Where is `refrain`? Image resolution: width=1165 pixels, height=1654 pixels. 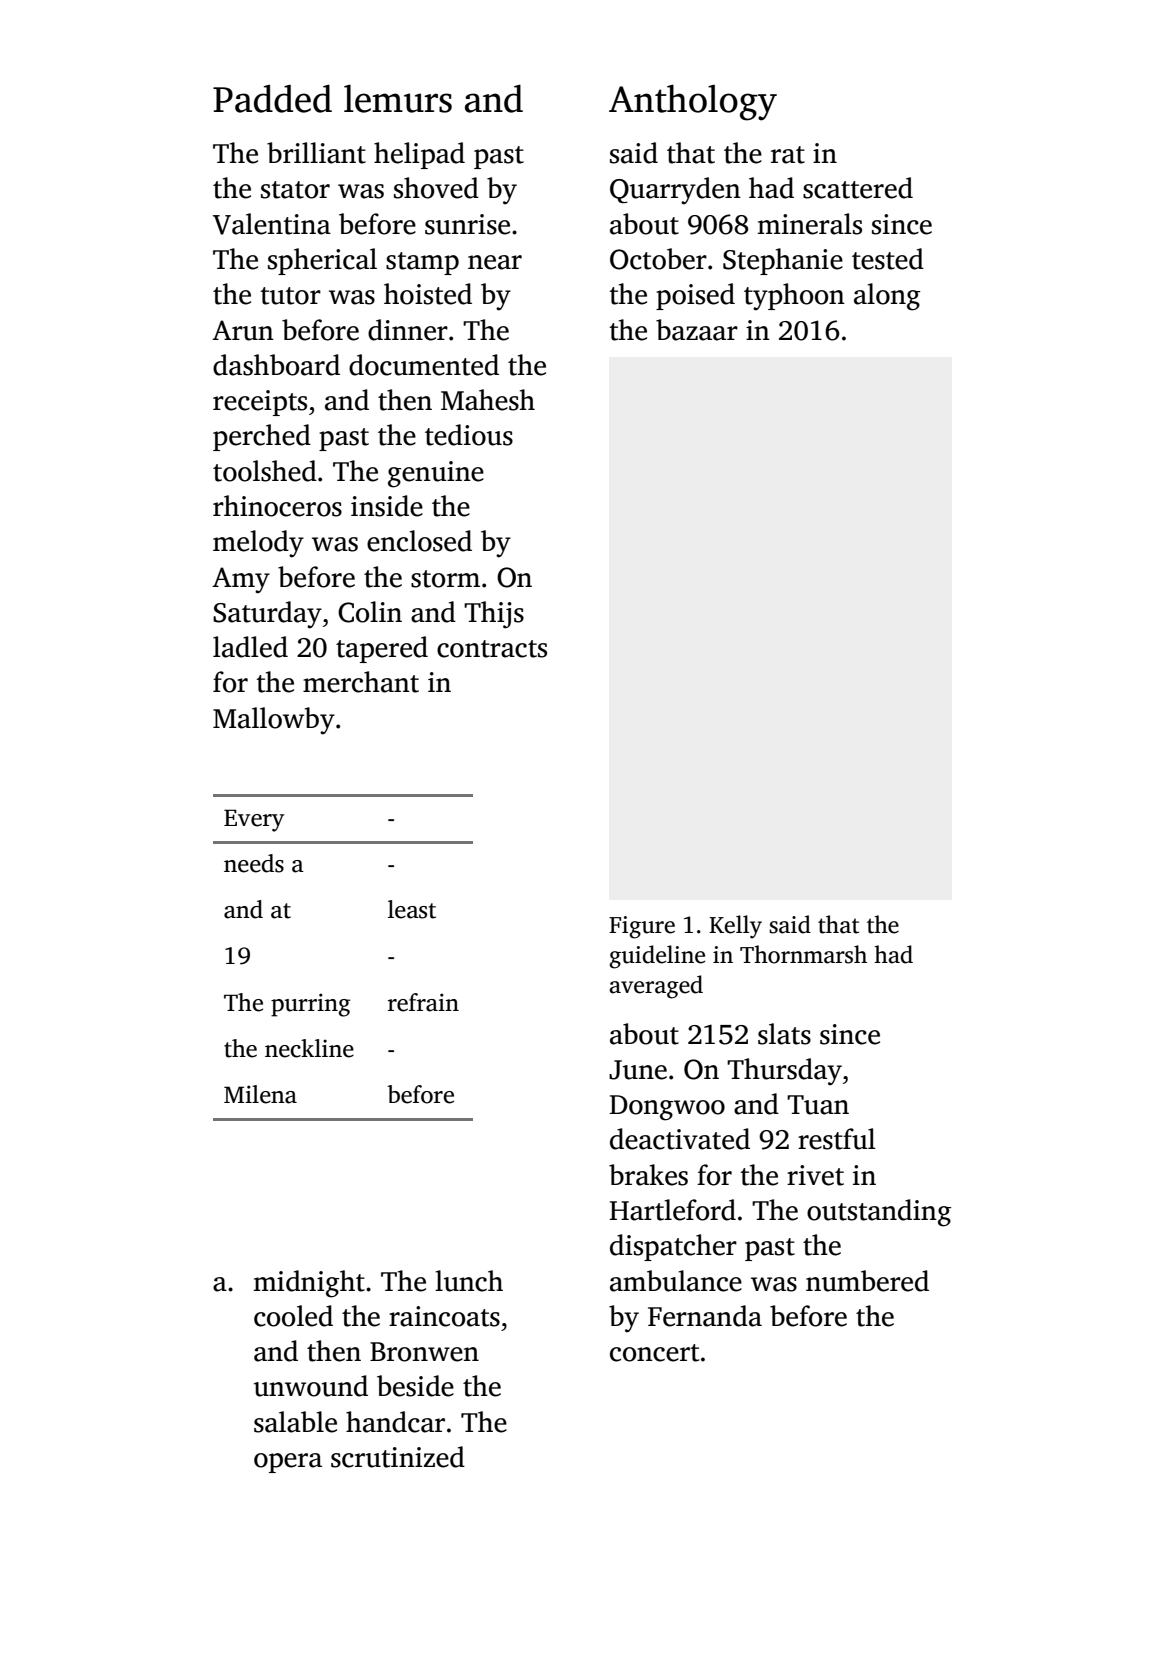
refrain is located at coordinates (423, 1002).
